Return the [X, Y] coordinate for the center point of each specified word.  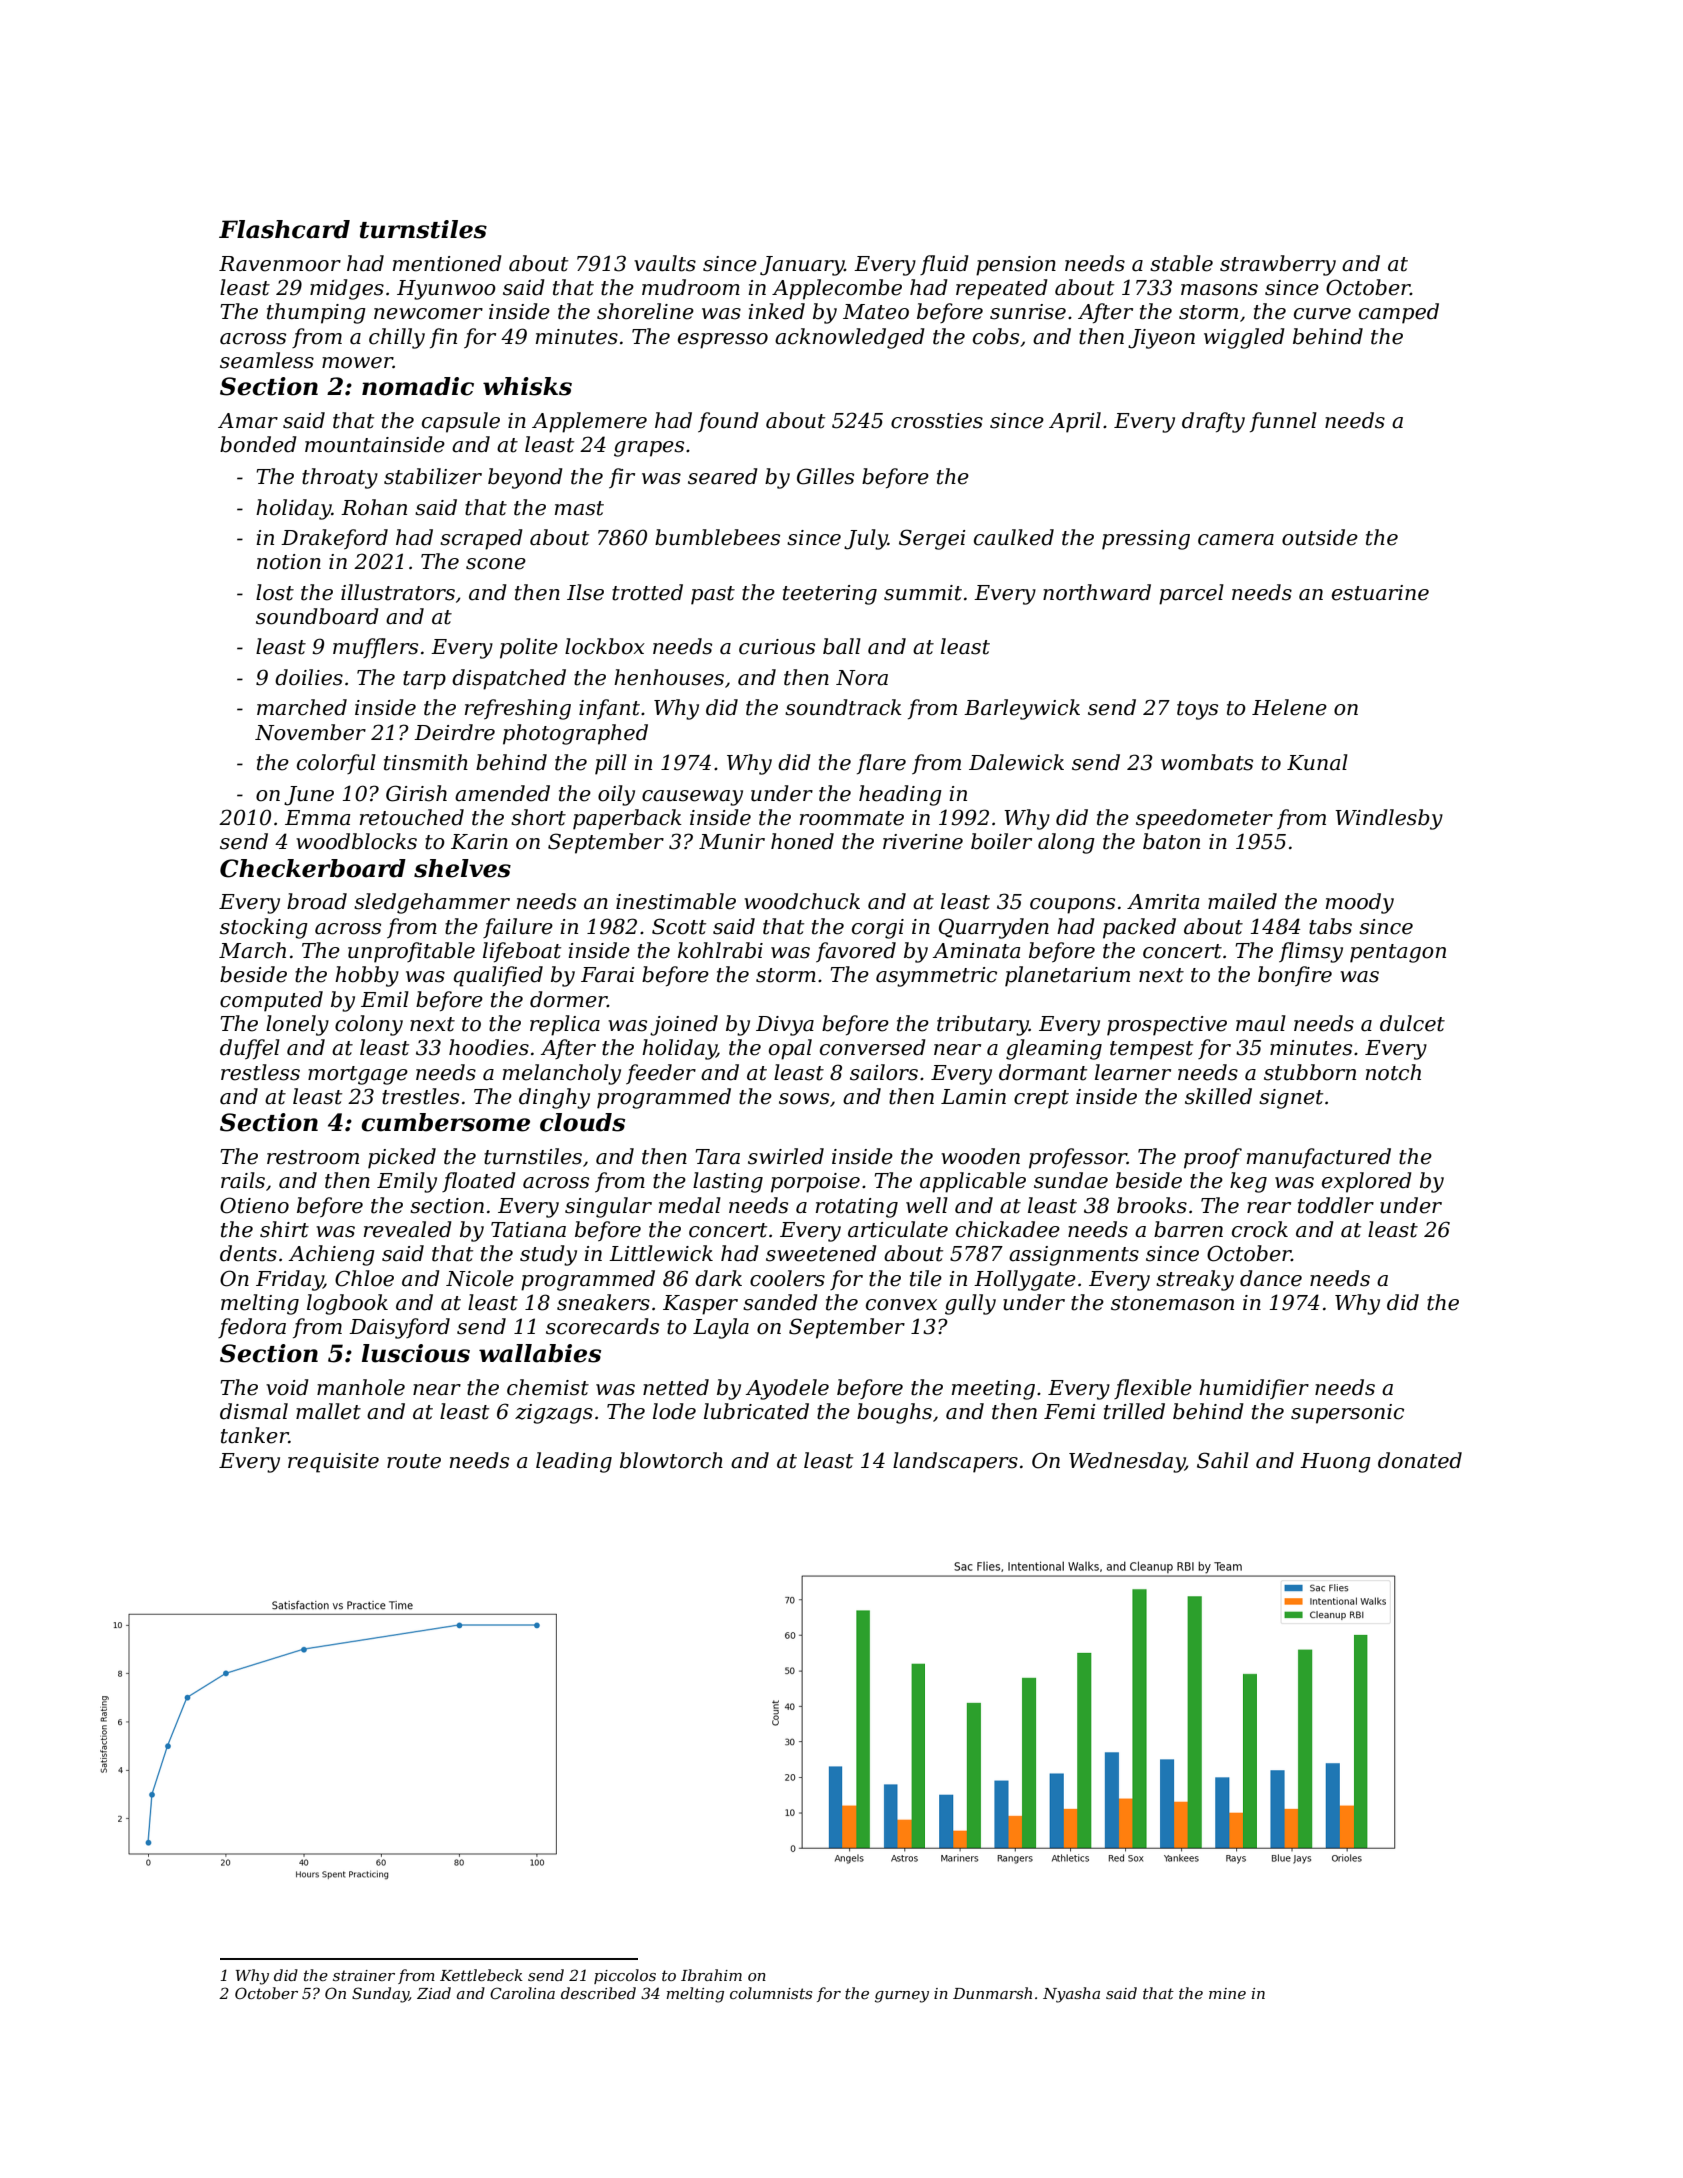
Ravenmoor [280, 264]
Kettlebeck [481, 1975]
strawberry [1278, 265]
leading [574, 1462]
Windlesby [1389, 819]
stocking [264, 928]
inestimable [676, 901]
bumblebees [717, 537]
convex [901, 1305]
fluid [944, 265]
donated [1420, 1460]
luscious [416, 1353]
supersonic [1347, 1414]
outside [1320, 537]
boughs [894, 1413]
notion [289, 562]
